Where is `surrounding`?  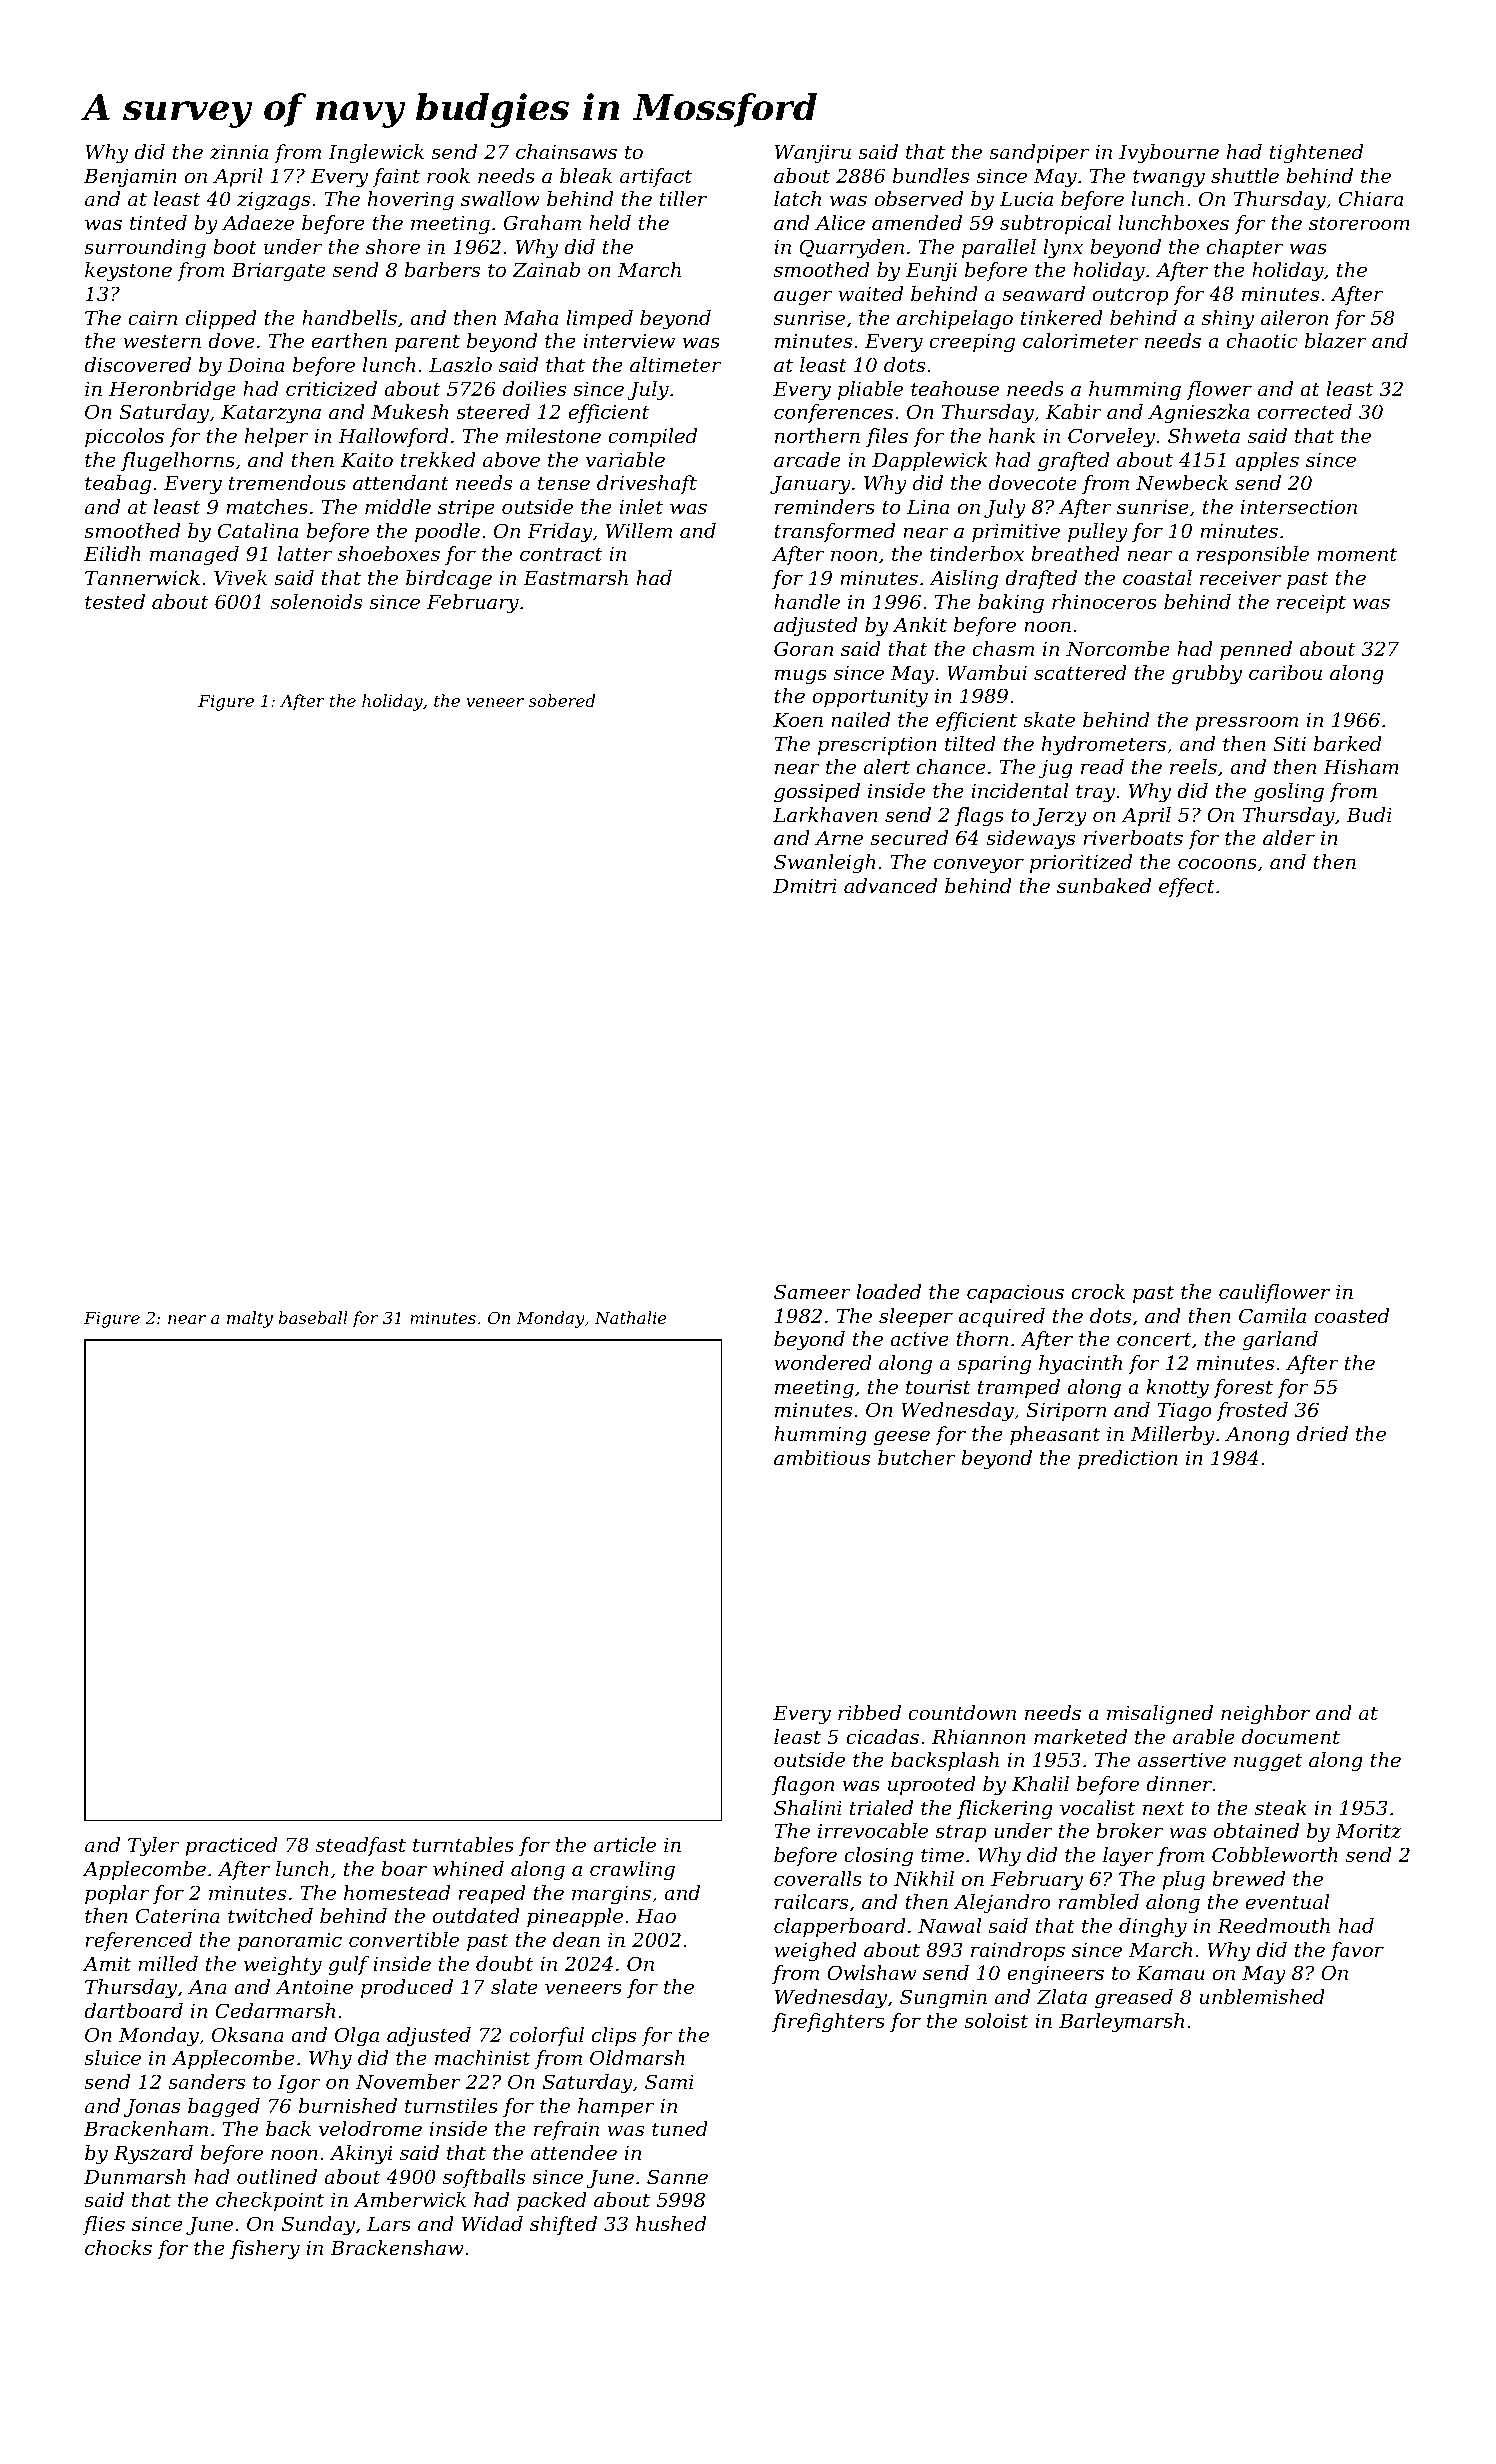
surrounding is located at coordinates (145, 249).
